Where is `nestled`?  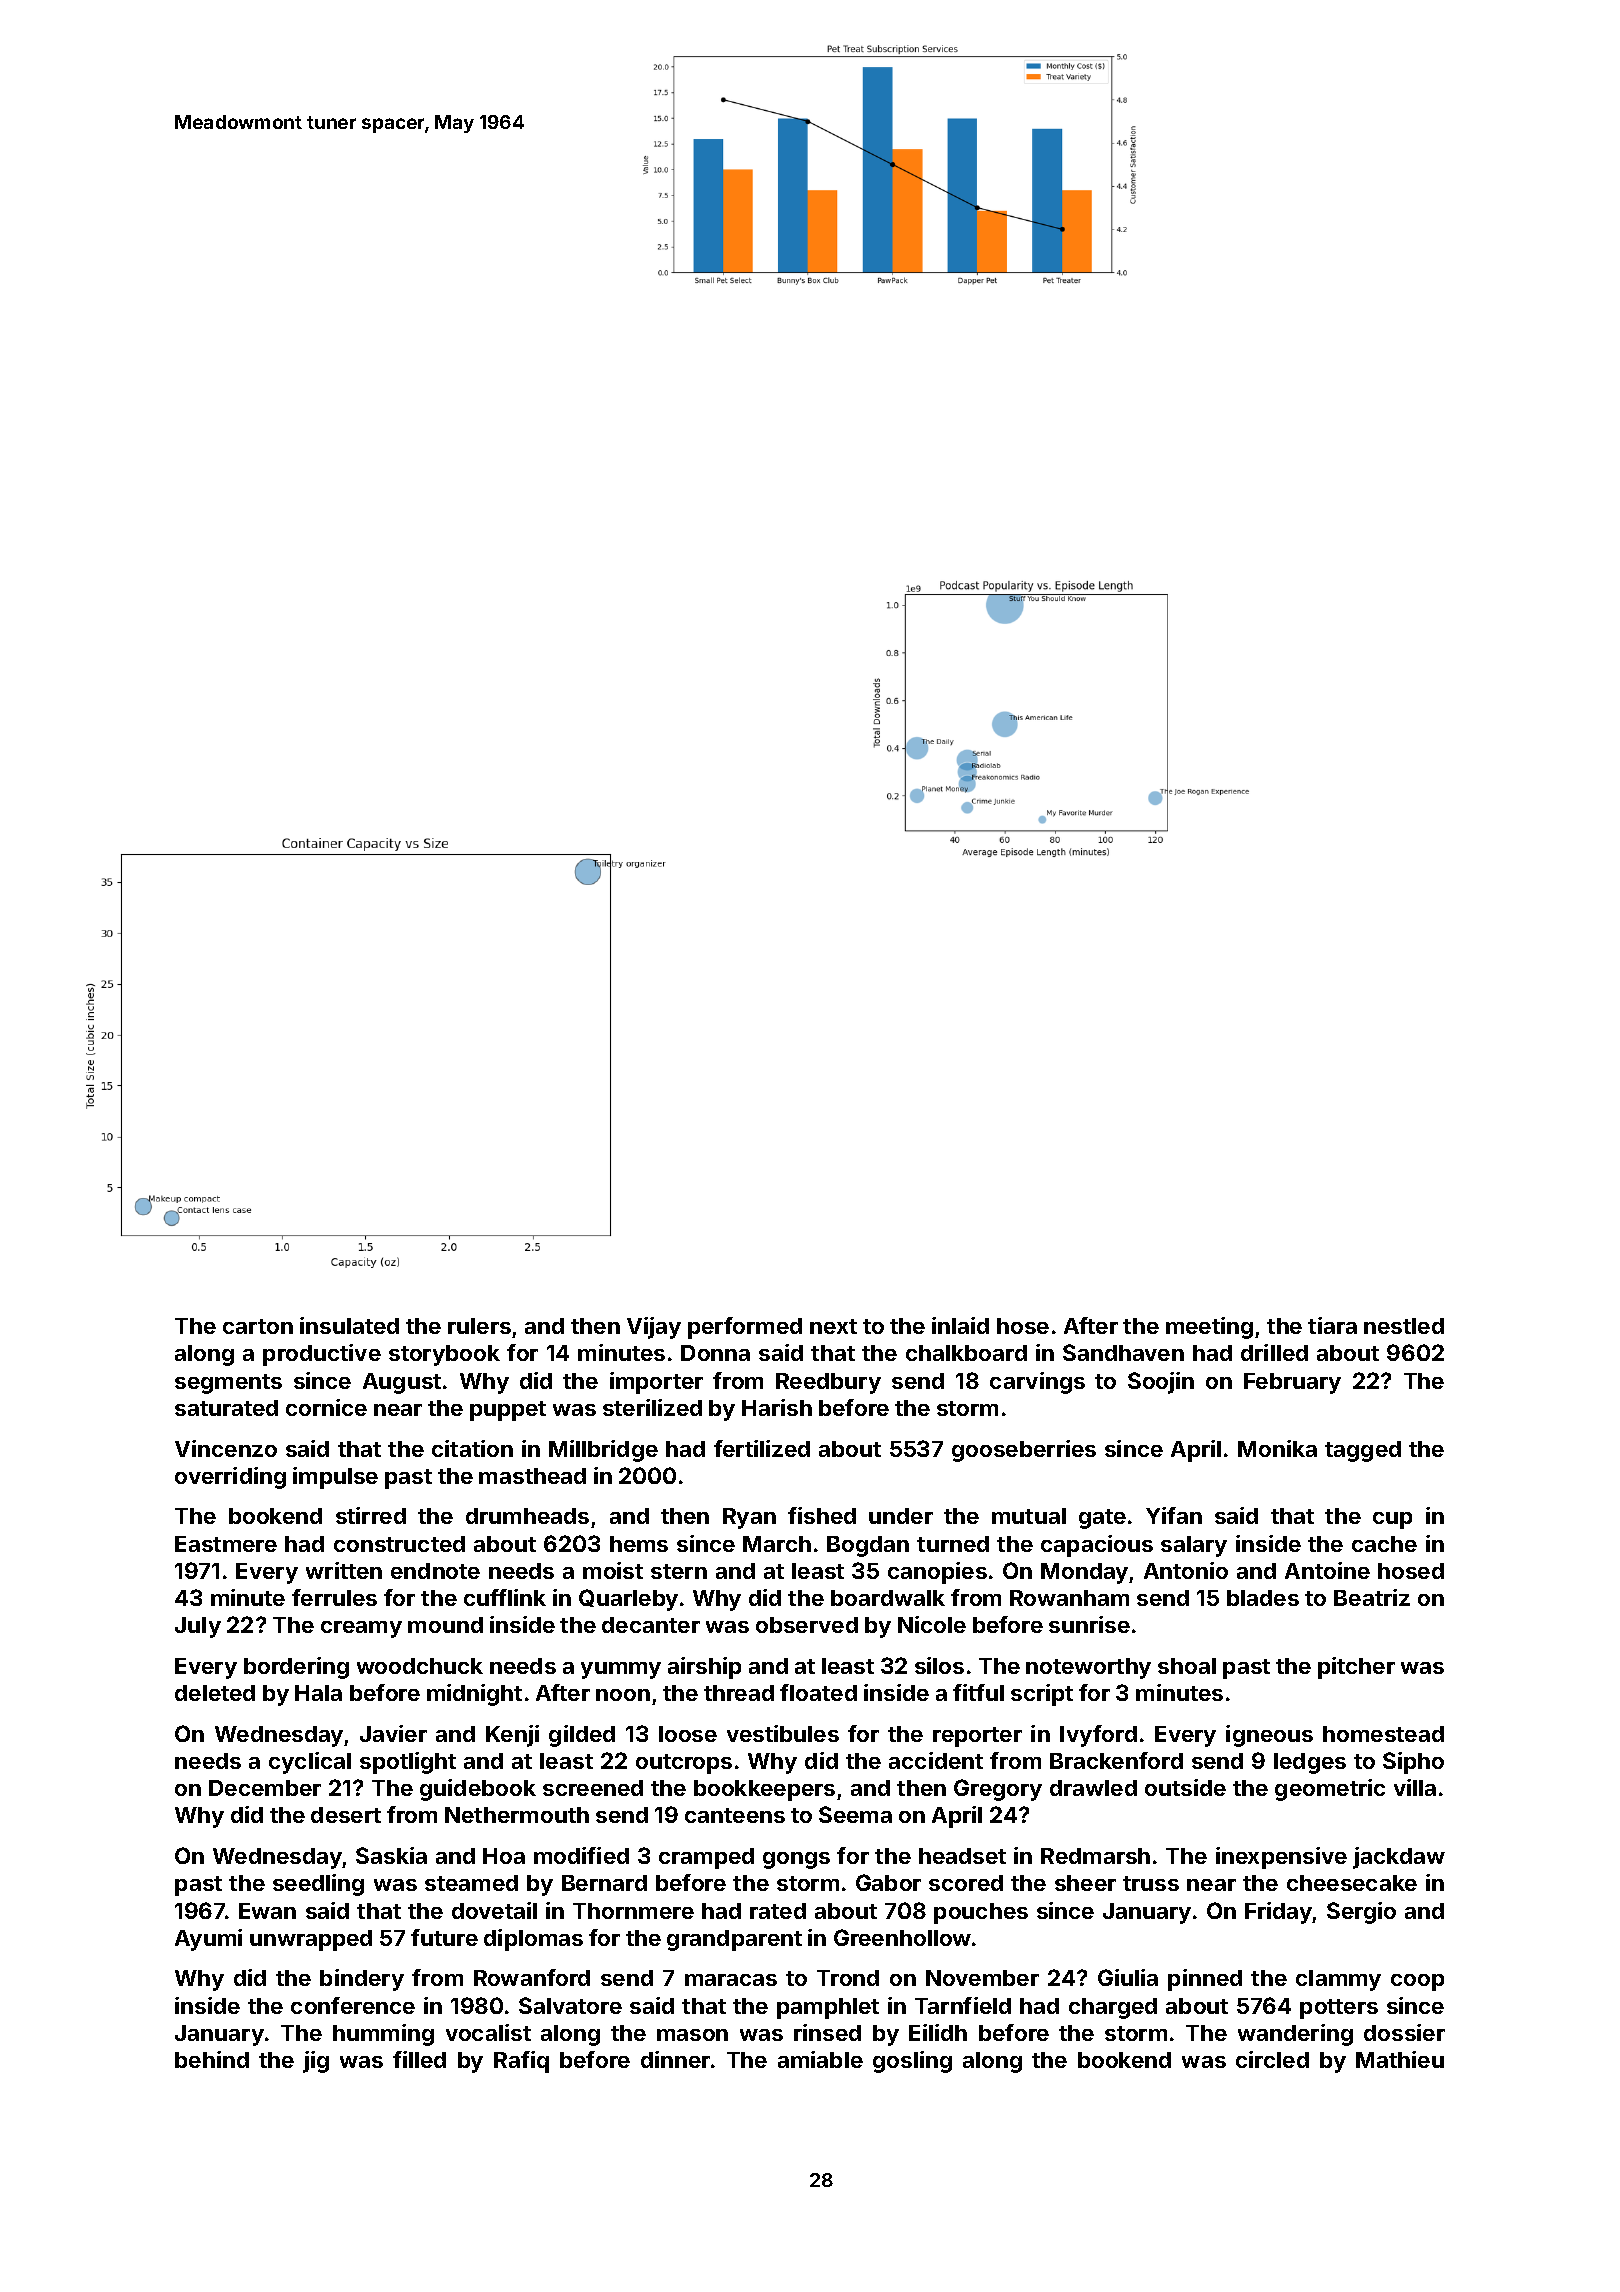 nestled is located at coordinates (1404, 1326).
